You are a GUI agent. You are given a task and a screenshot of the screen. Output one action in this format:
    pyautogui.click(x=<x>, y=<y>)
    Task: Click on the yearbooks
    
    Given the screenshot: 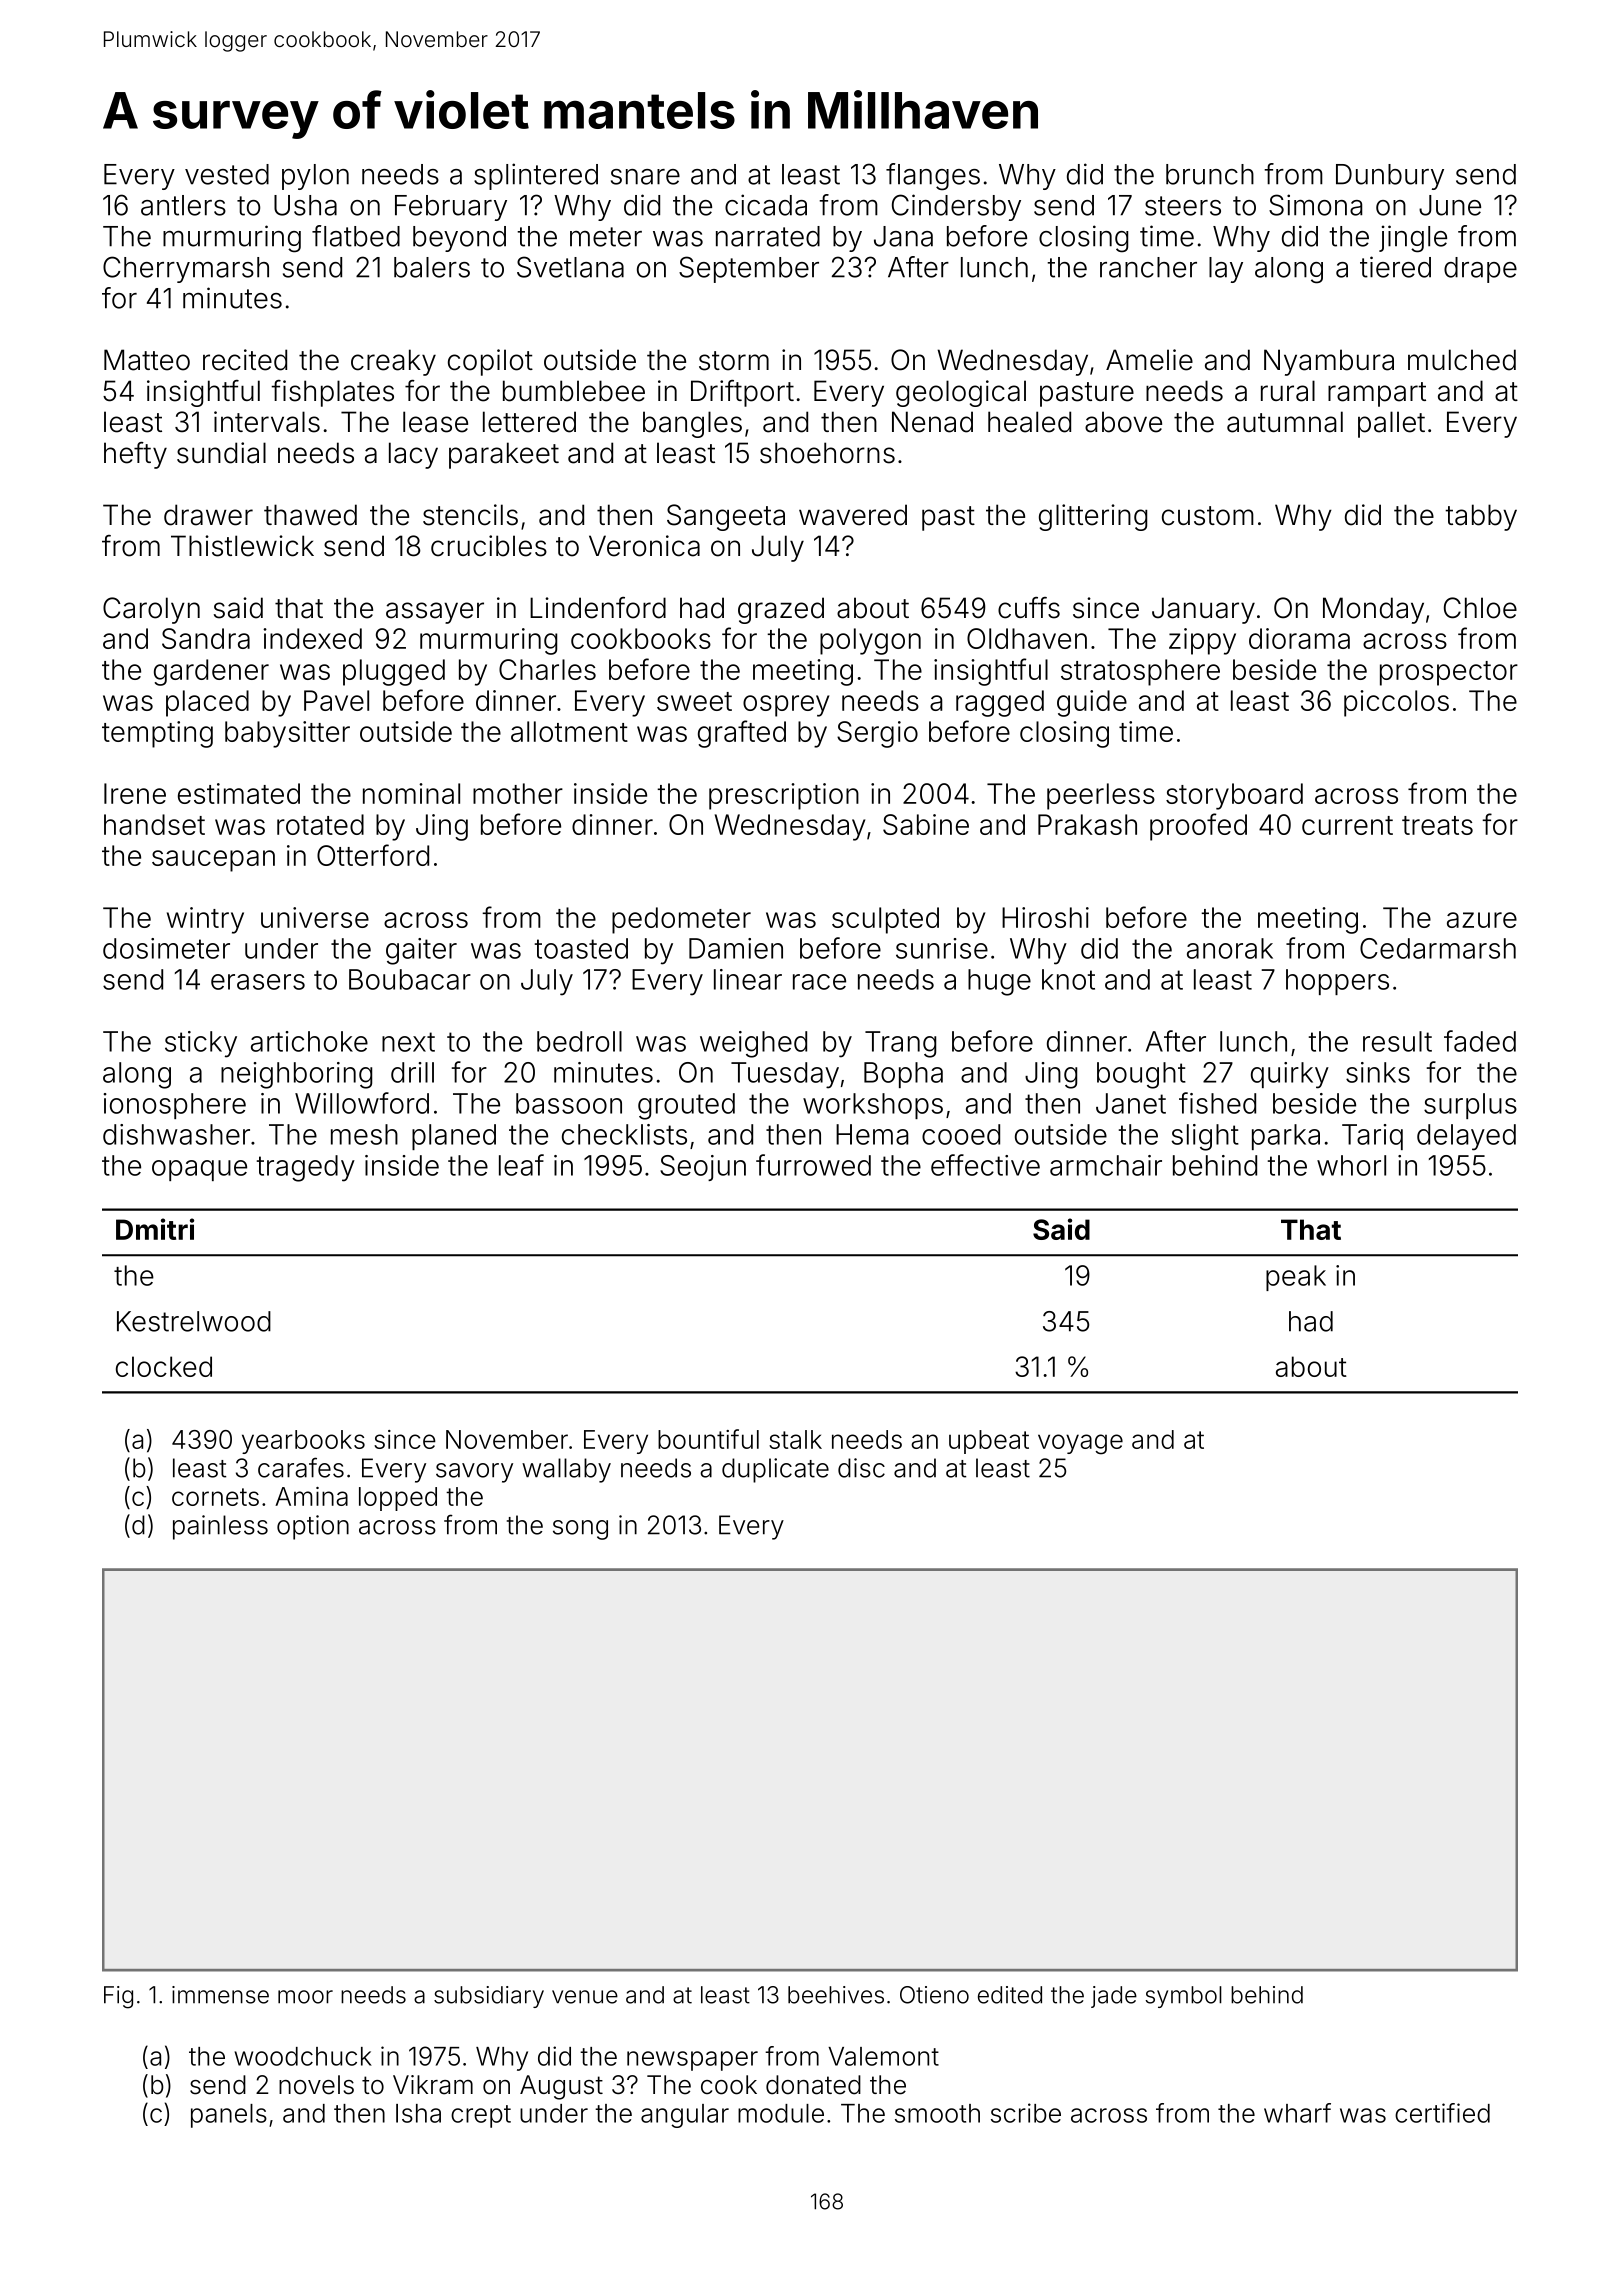 What is the action you would take?
    pyautogui.click(x=303, y=1442)
